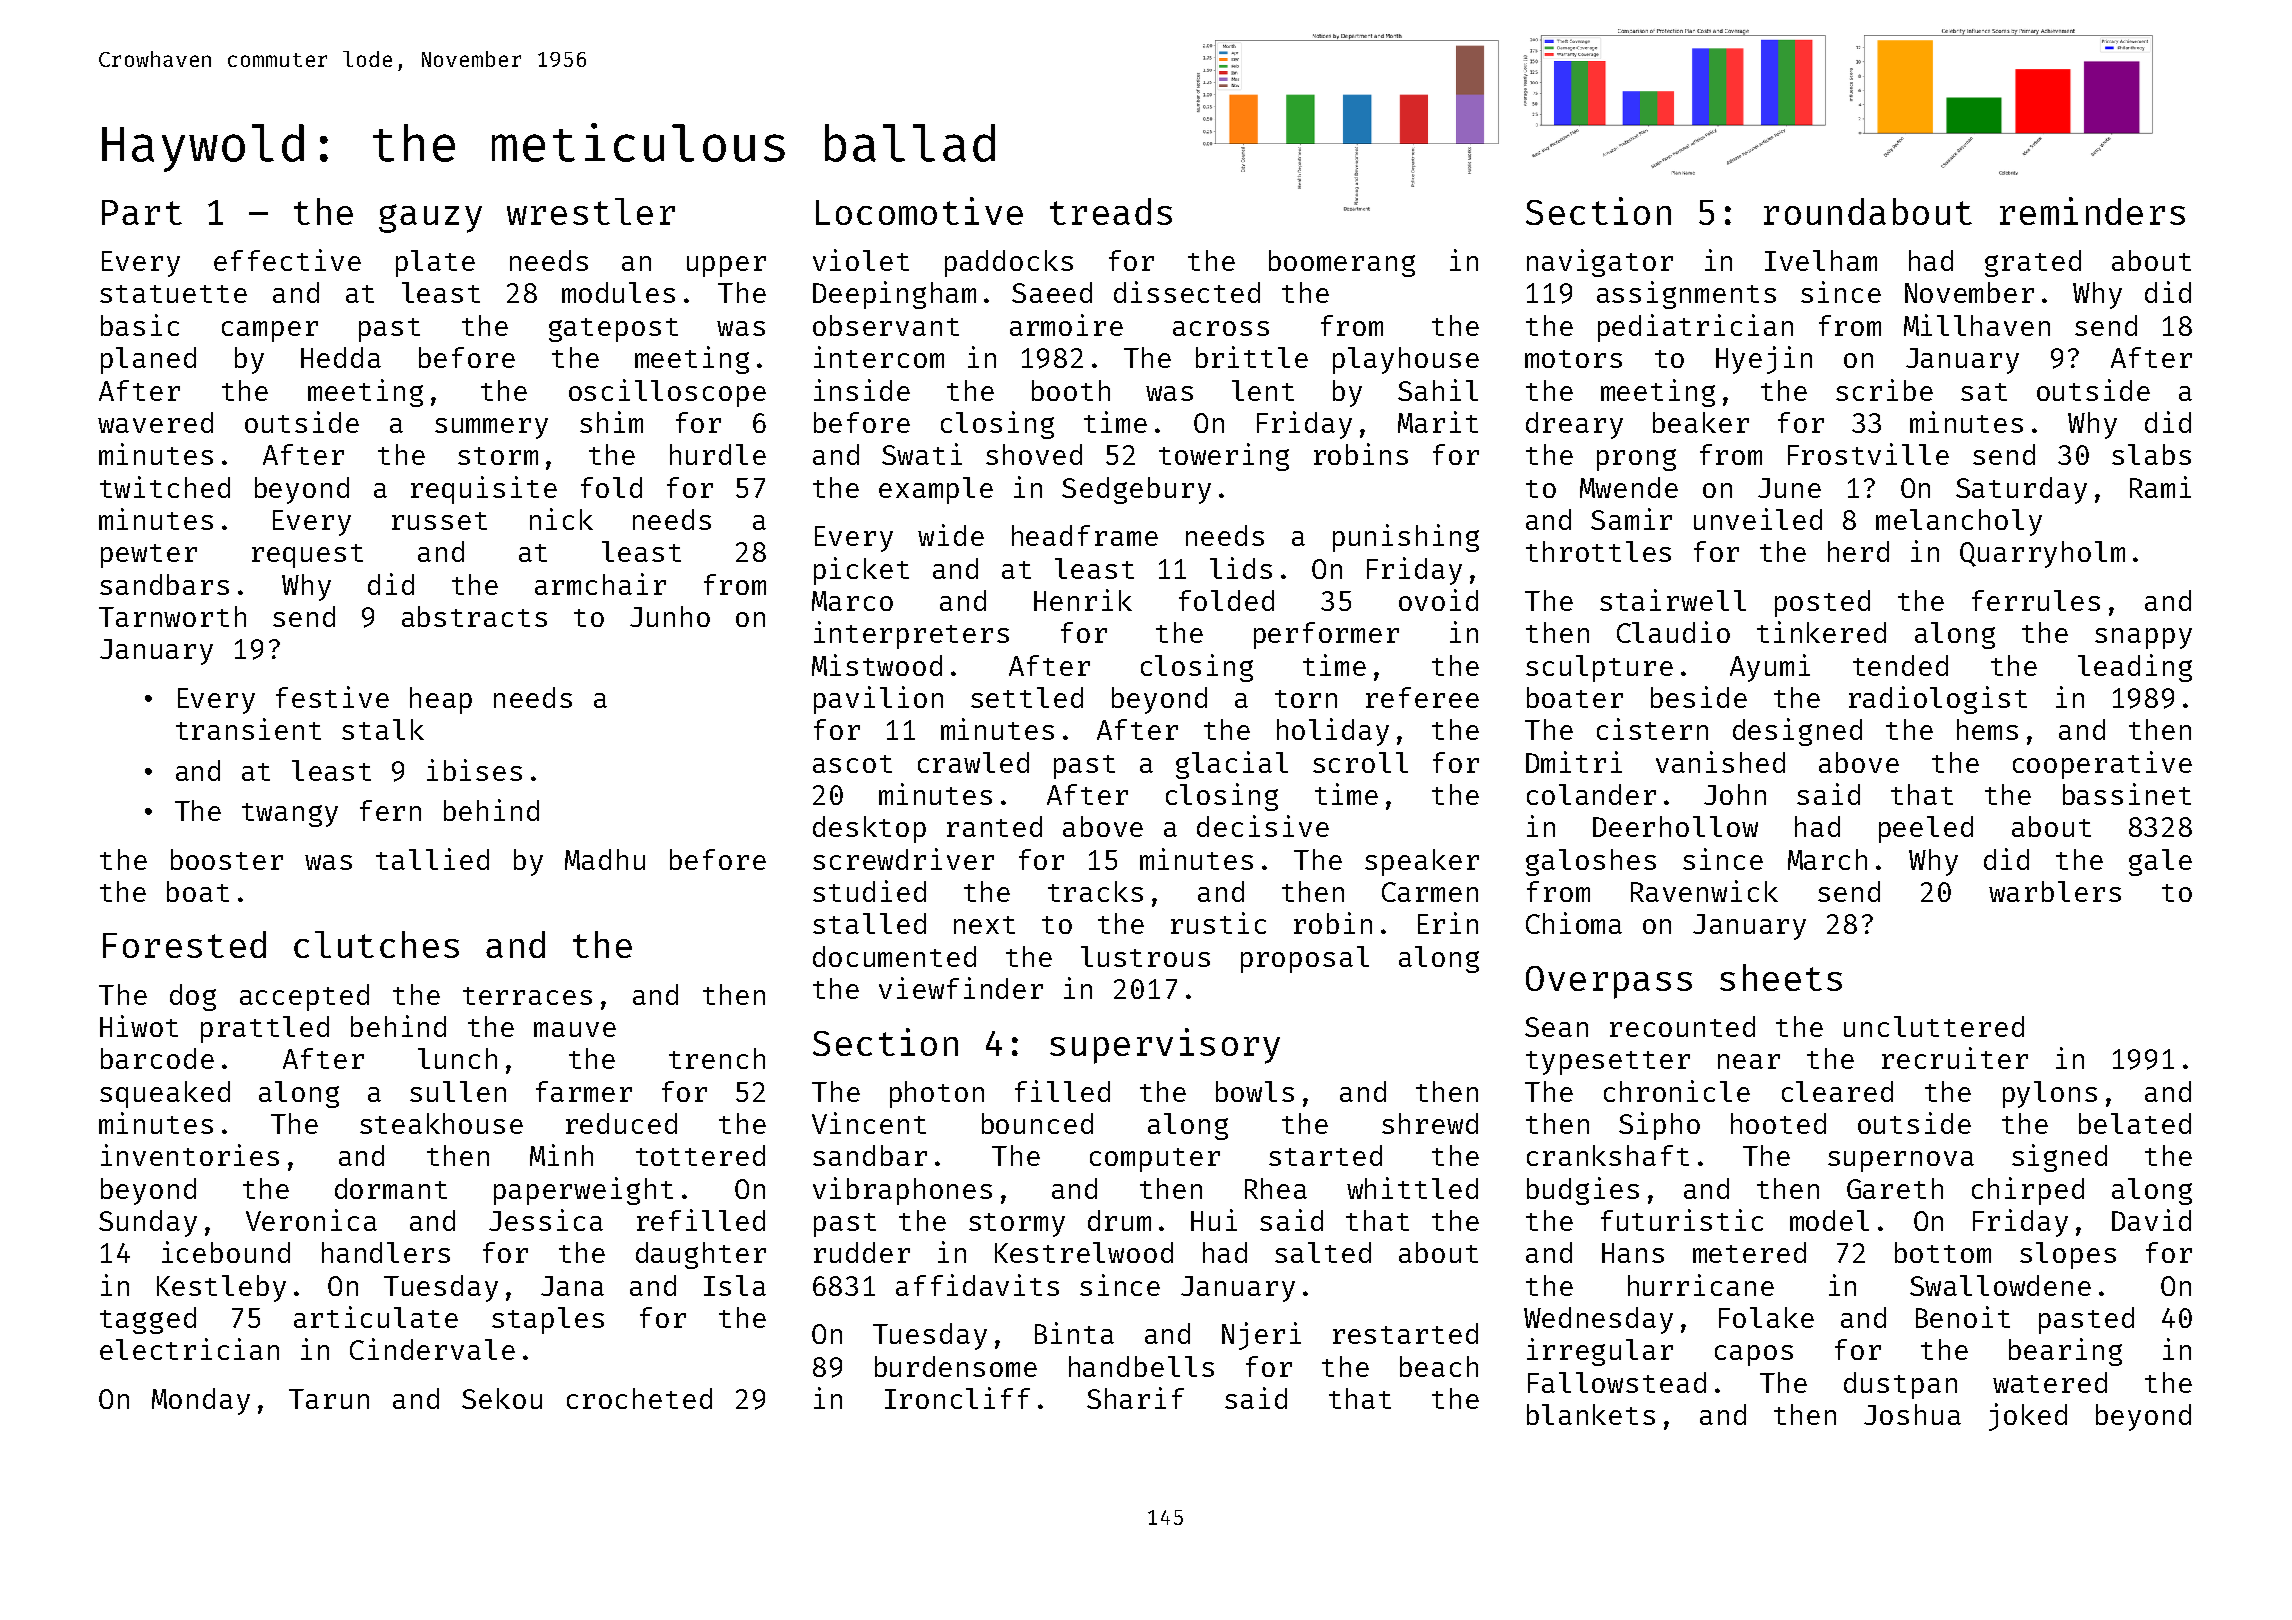 This page has height=1620, width=2292. I want to click on Cindervale, so click(432, 1349).
